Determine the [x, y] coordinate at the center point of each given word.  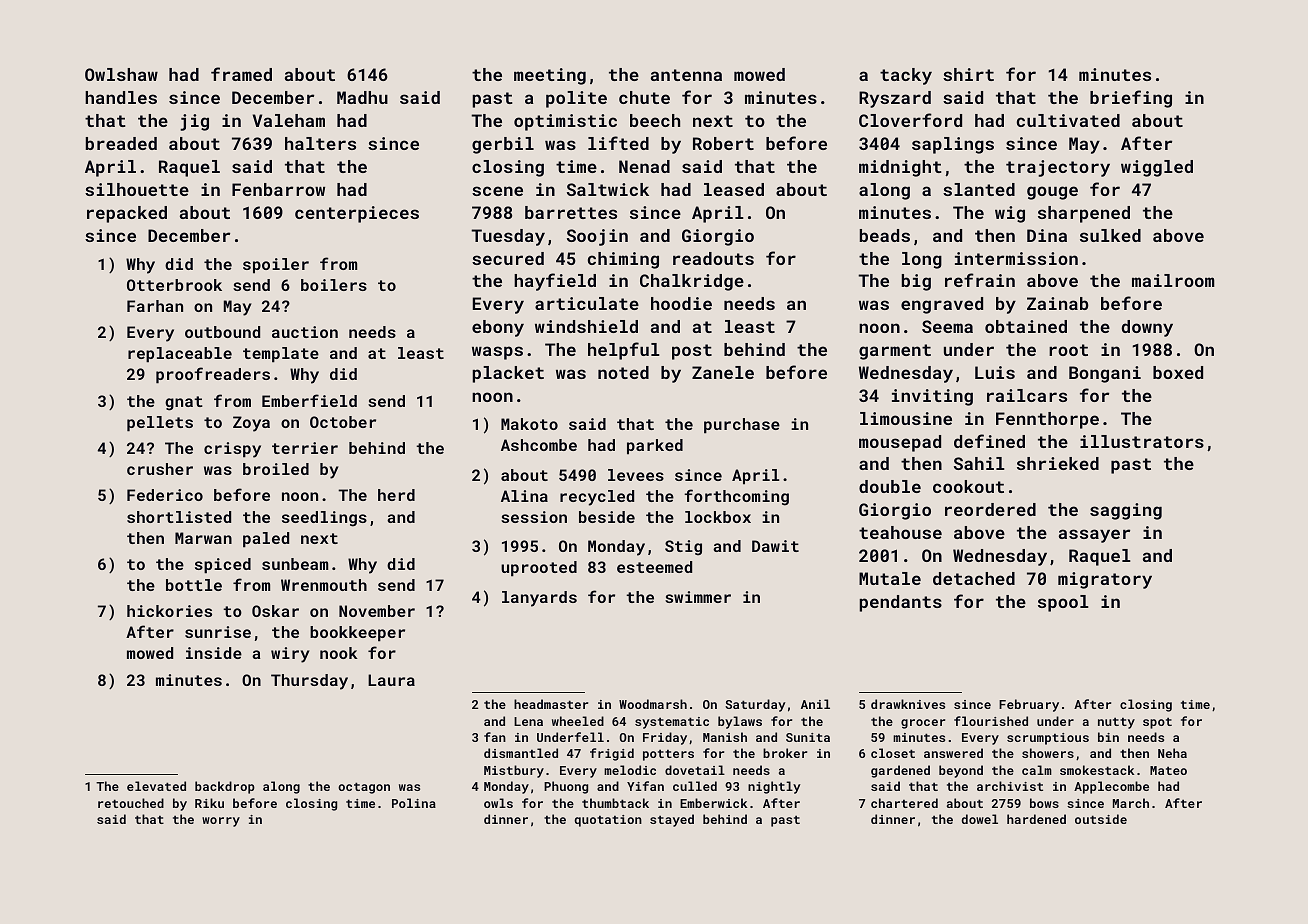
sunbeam [295, 564]
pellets [160, 424]
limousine [906, 418]
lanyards [539, 599]
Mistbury [514, 771]
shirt [968, 74]
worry [221, 822]
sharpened [1084, 214]
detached [974, 578]
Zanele [723, 372]
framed [241, 74]
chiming [623, 260]
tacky [906, 76]
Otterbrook [174, 285]
